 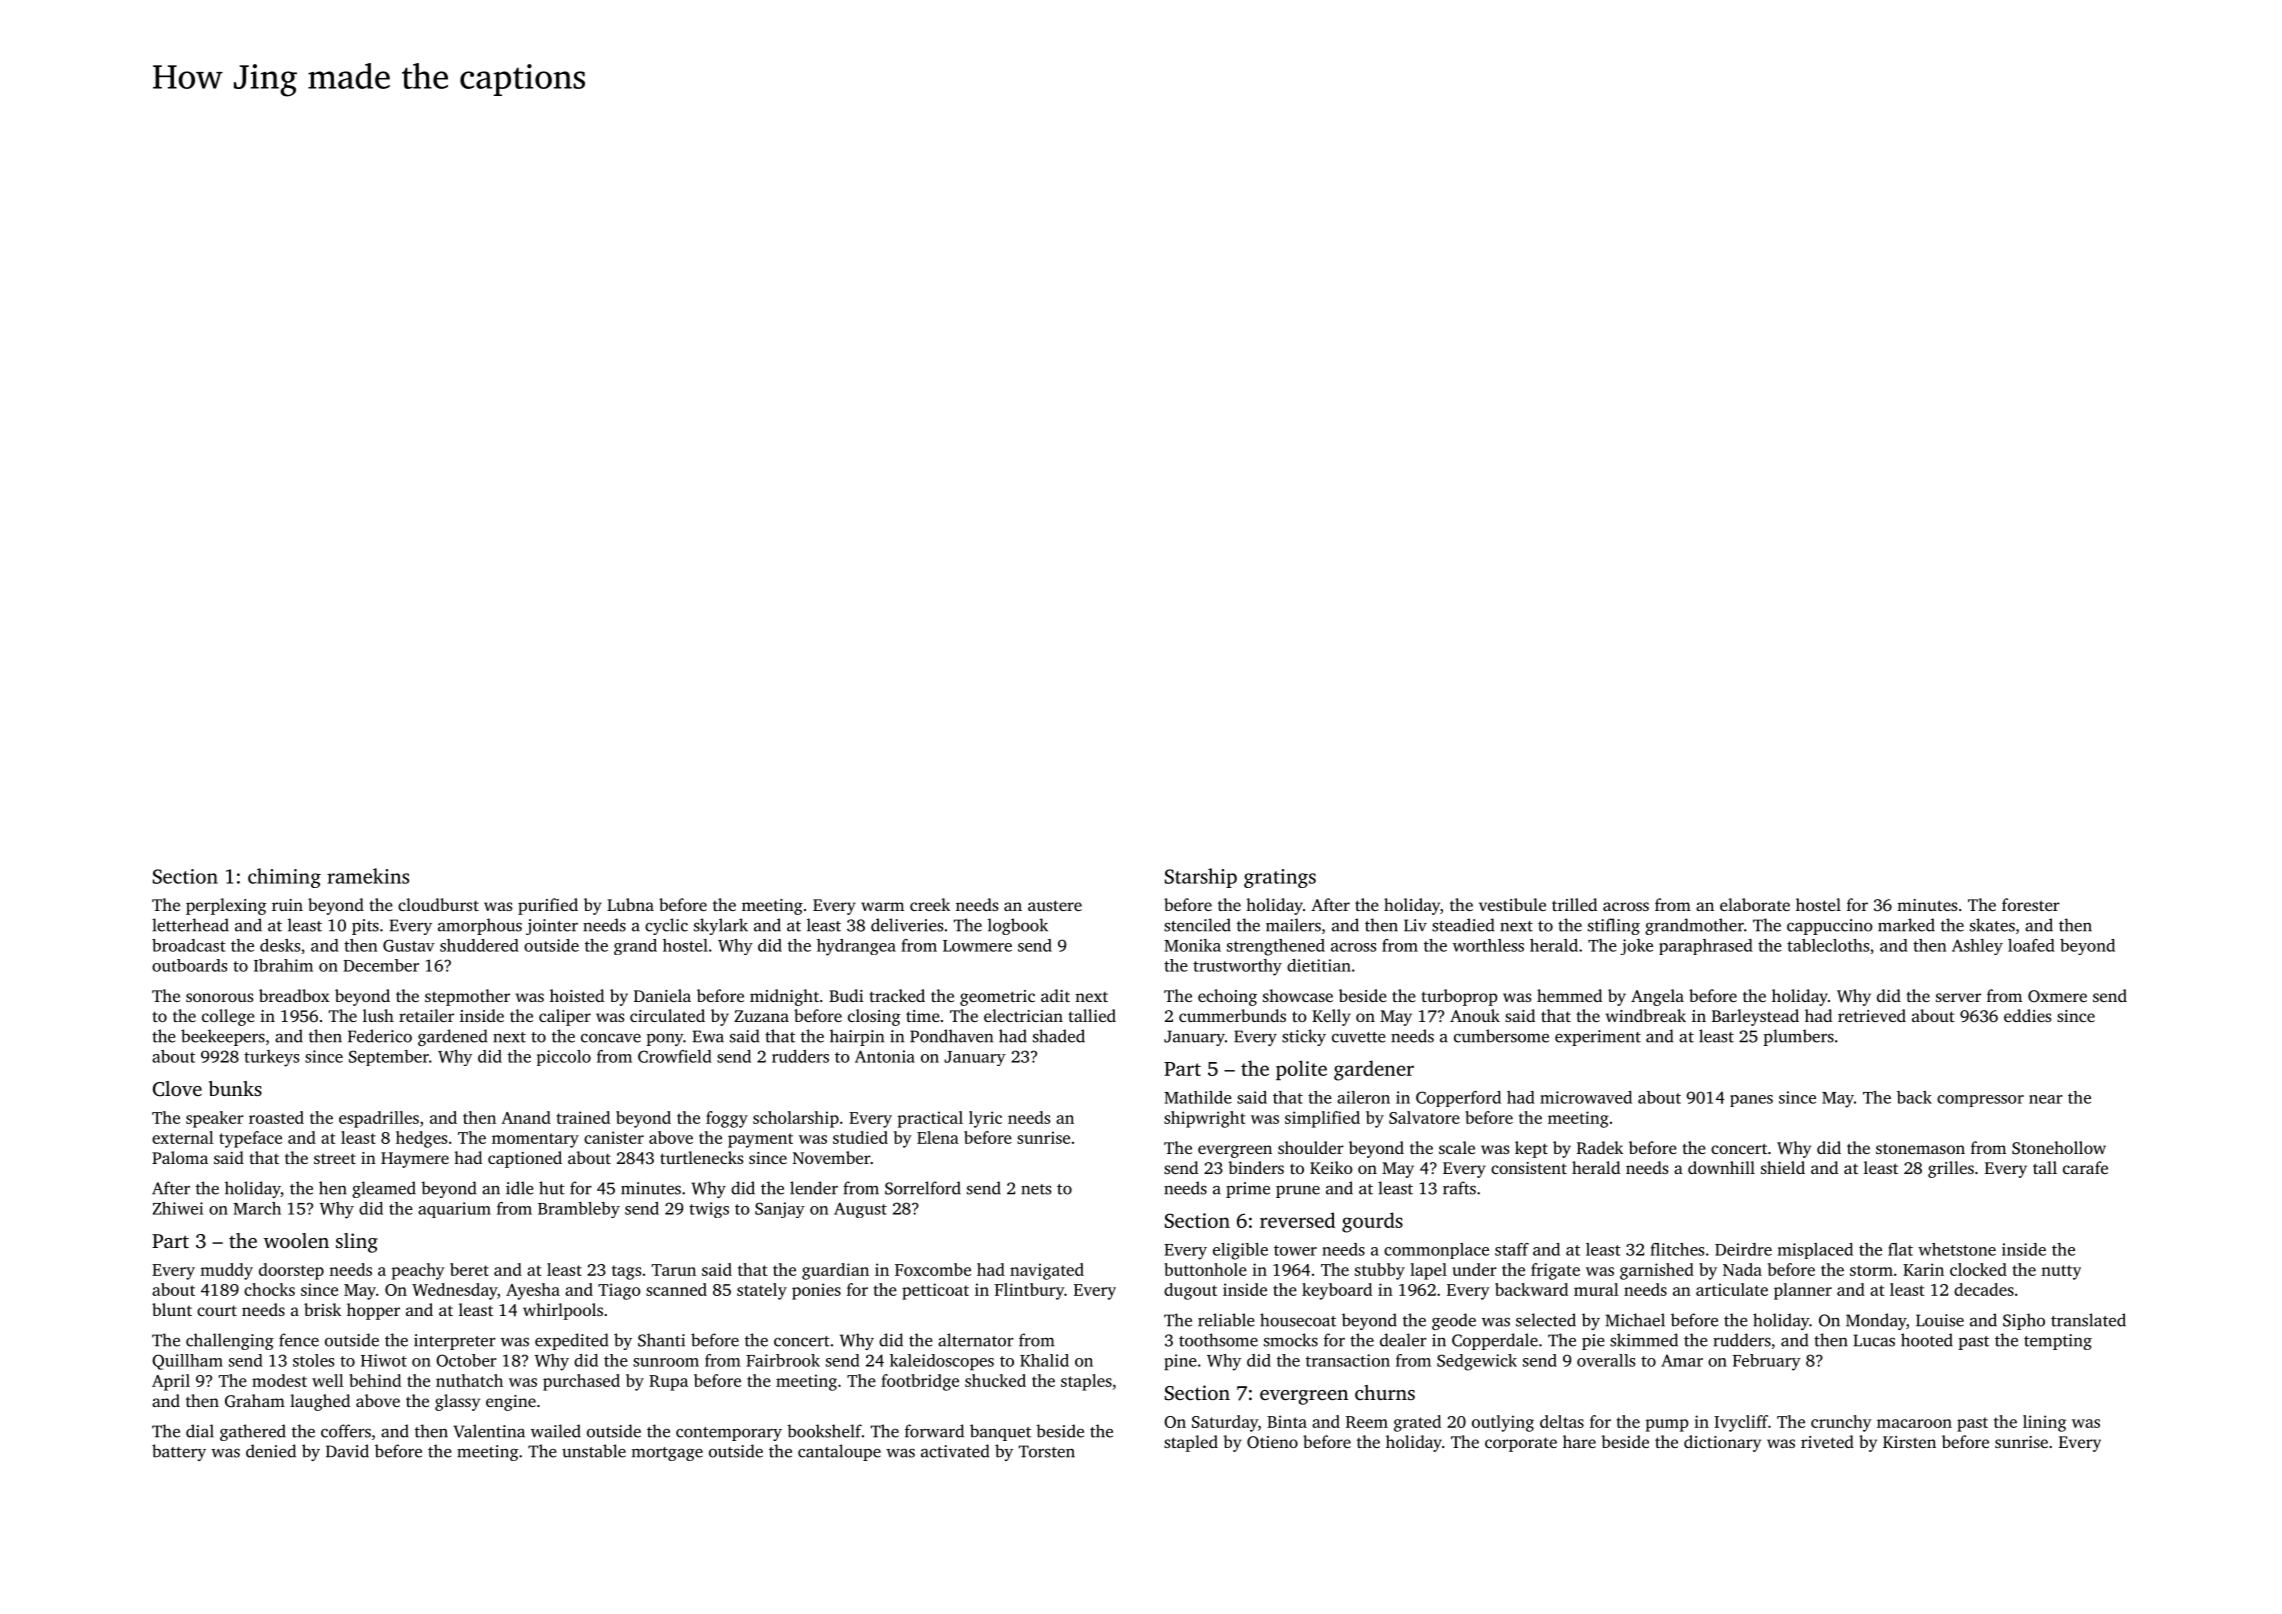 I want to click on near, so click(x=2046, y=1099).
